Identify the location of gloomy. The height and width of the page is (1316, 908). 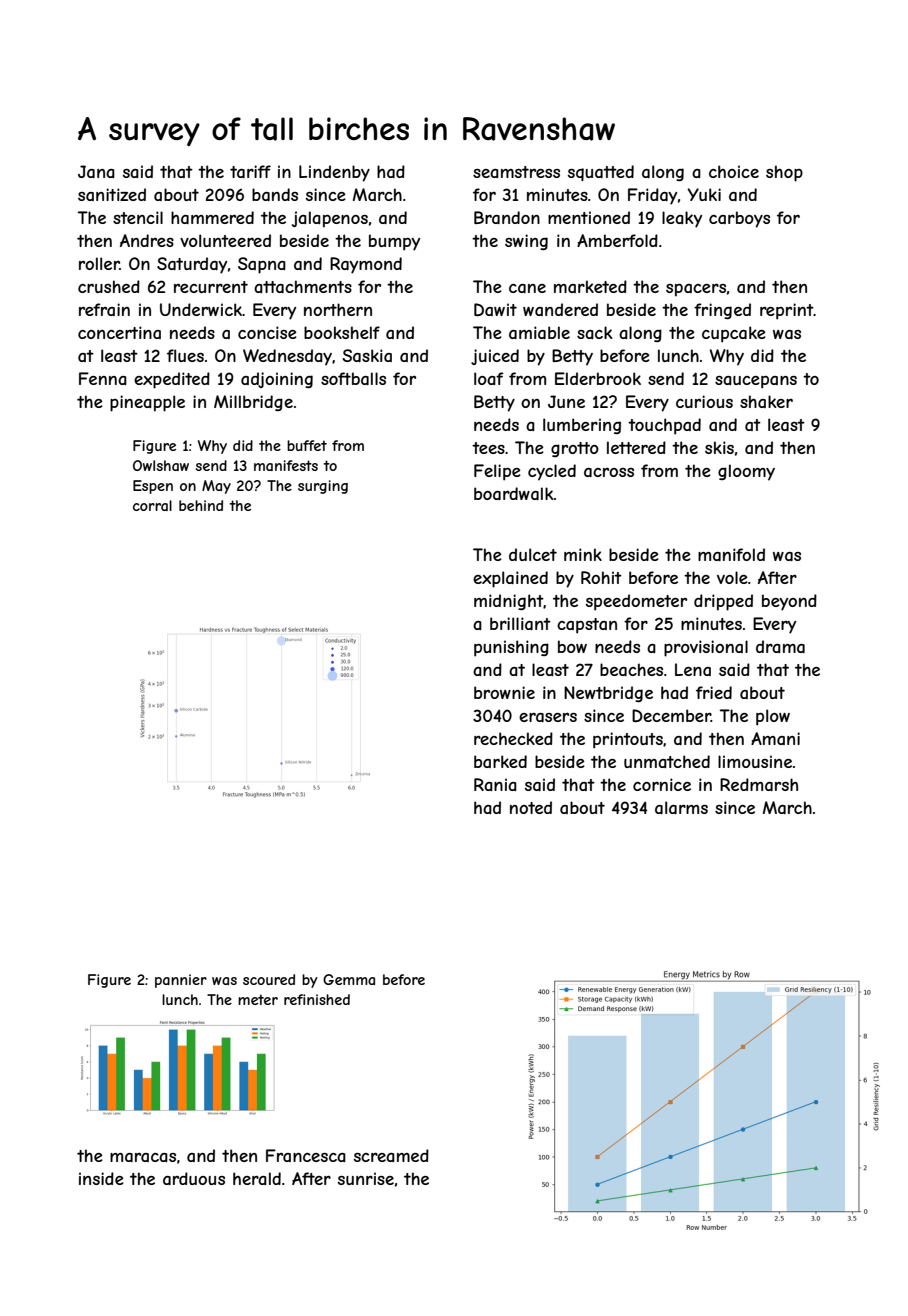
(746, 472).
